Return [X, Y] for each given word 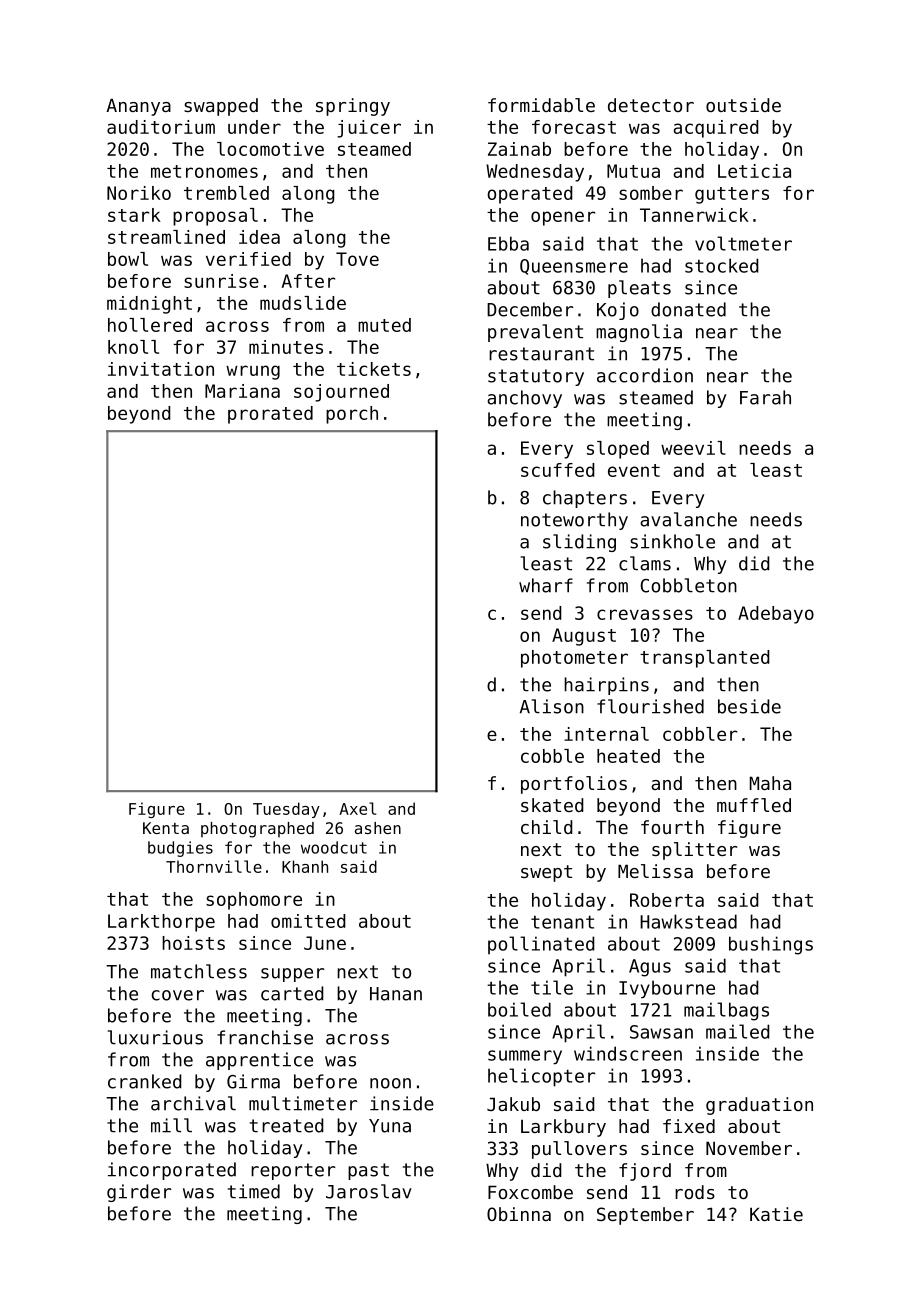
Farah [765, 397]
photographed [257, 830]
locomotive [270, 149]
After [308, 281]
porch [352, 415]
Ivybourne [667, 989]
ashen [378, 828]
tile [552, 987]
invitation [161, 369]
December [530, 309]
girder [139, 1193]
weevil [693, 448]
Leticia [754, 171]
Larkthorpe [161, 923]
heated [628, 756]
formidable [541, 105]
